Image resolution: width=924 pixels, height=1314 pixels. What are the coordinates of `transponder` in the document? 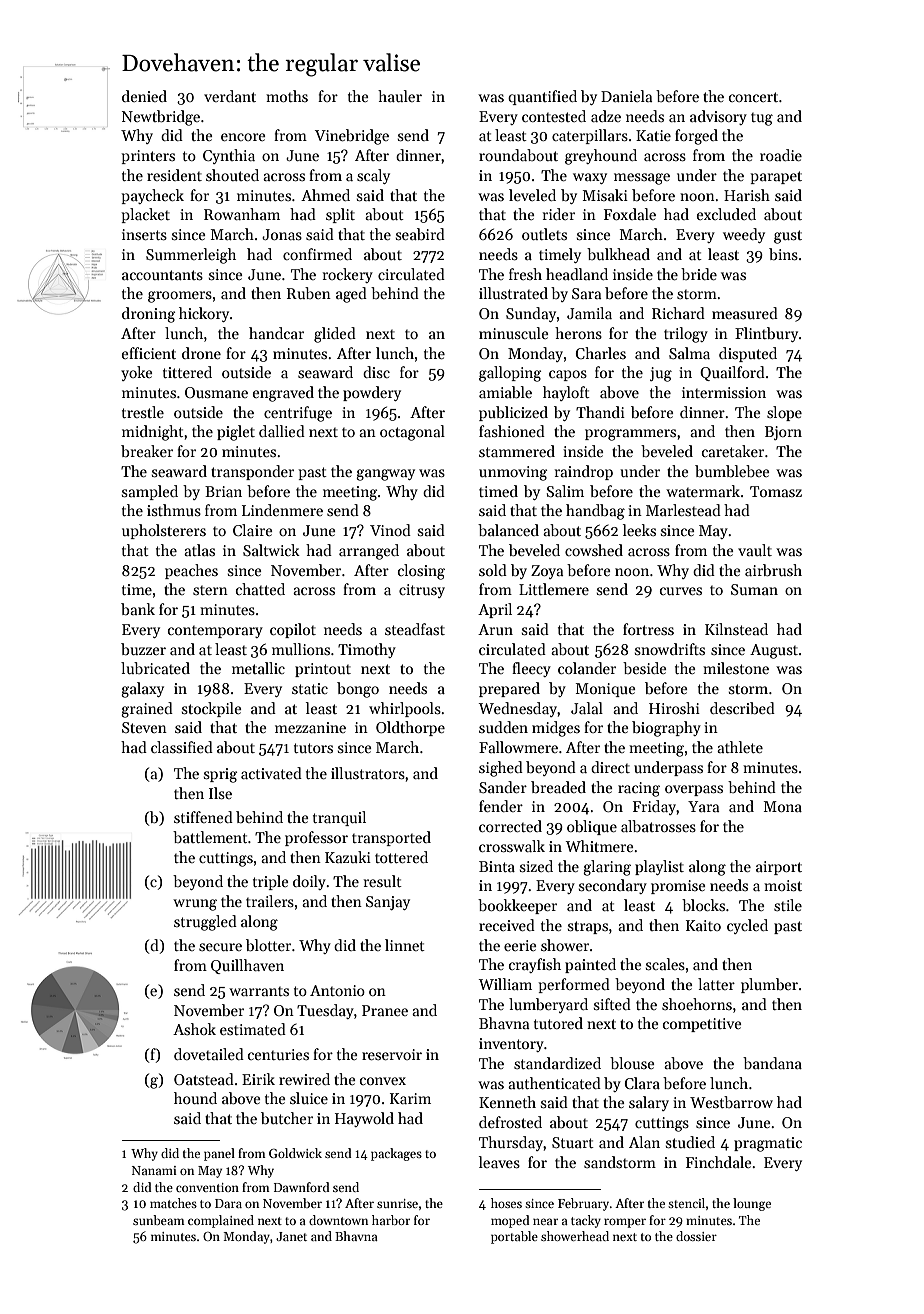 It's located at (252, 472).
